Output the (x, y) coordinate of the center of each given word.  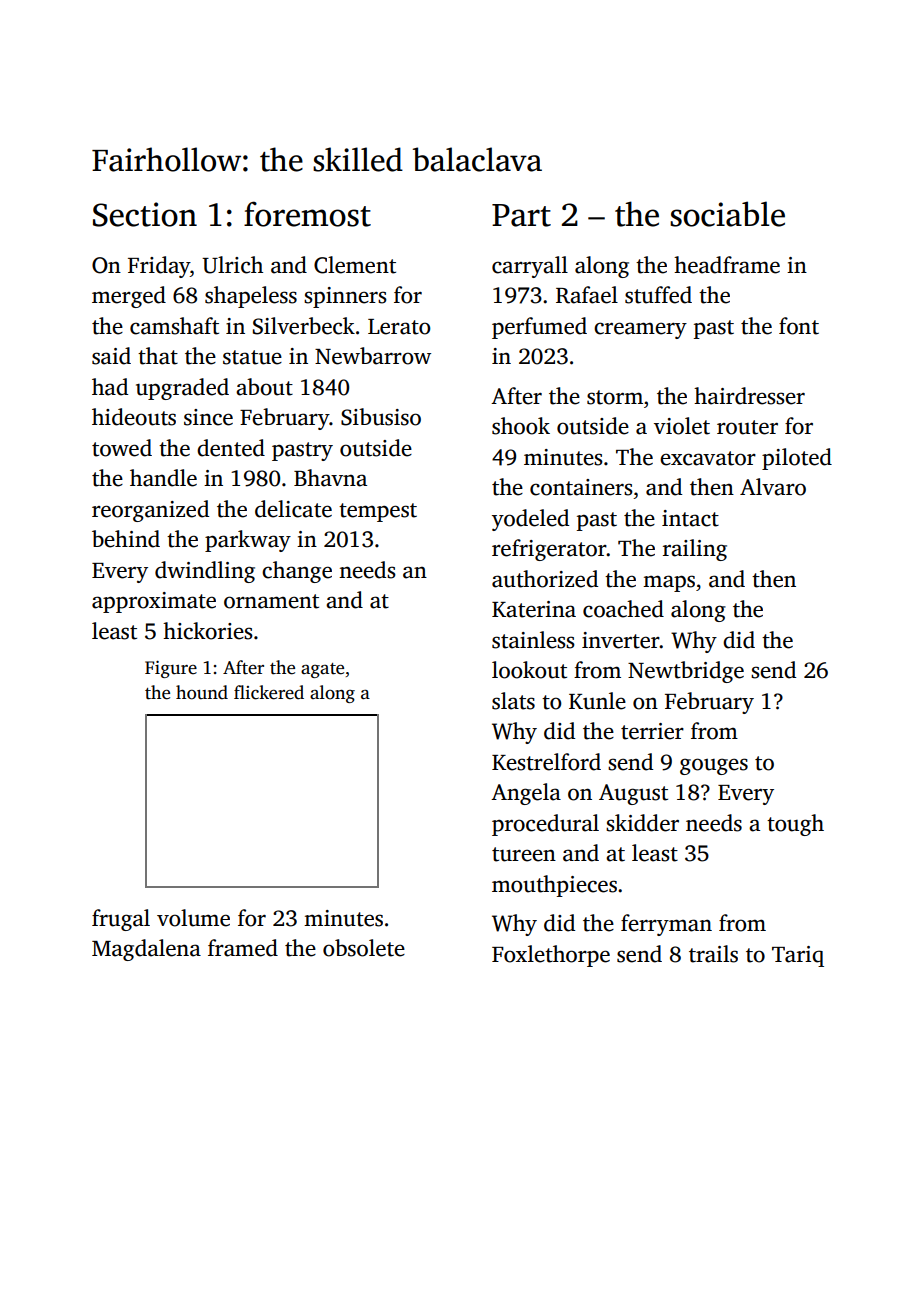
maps (669, 583)
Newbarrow (373, 356)
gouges (714, 766)
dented (231, 448)
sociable (727, 214)
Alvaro (773, 487)
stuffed (658, 295)
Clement (355, 265)
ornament (271, 601)
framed (243, 948)
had (110, 387)
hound (202, 692)
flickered (269, 692)
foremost (307, 214)
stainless (533, 640)
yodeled (530, 520)
